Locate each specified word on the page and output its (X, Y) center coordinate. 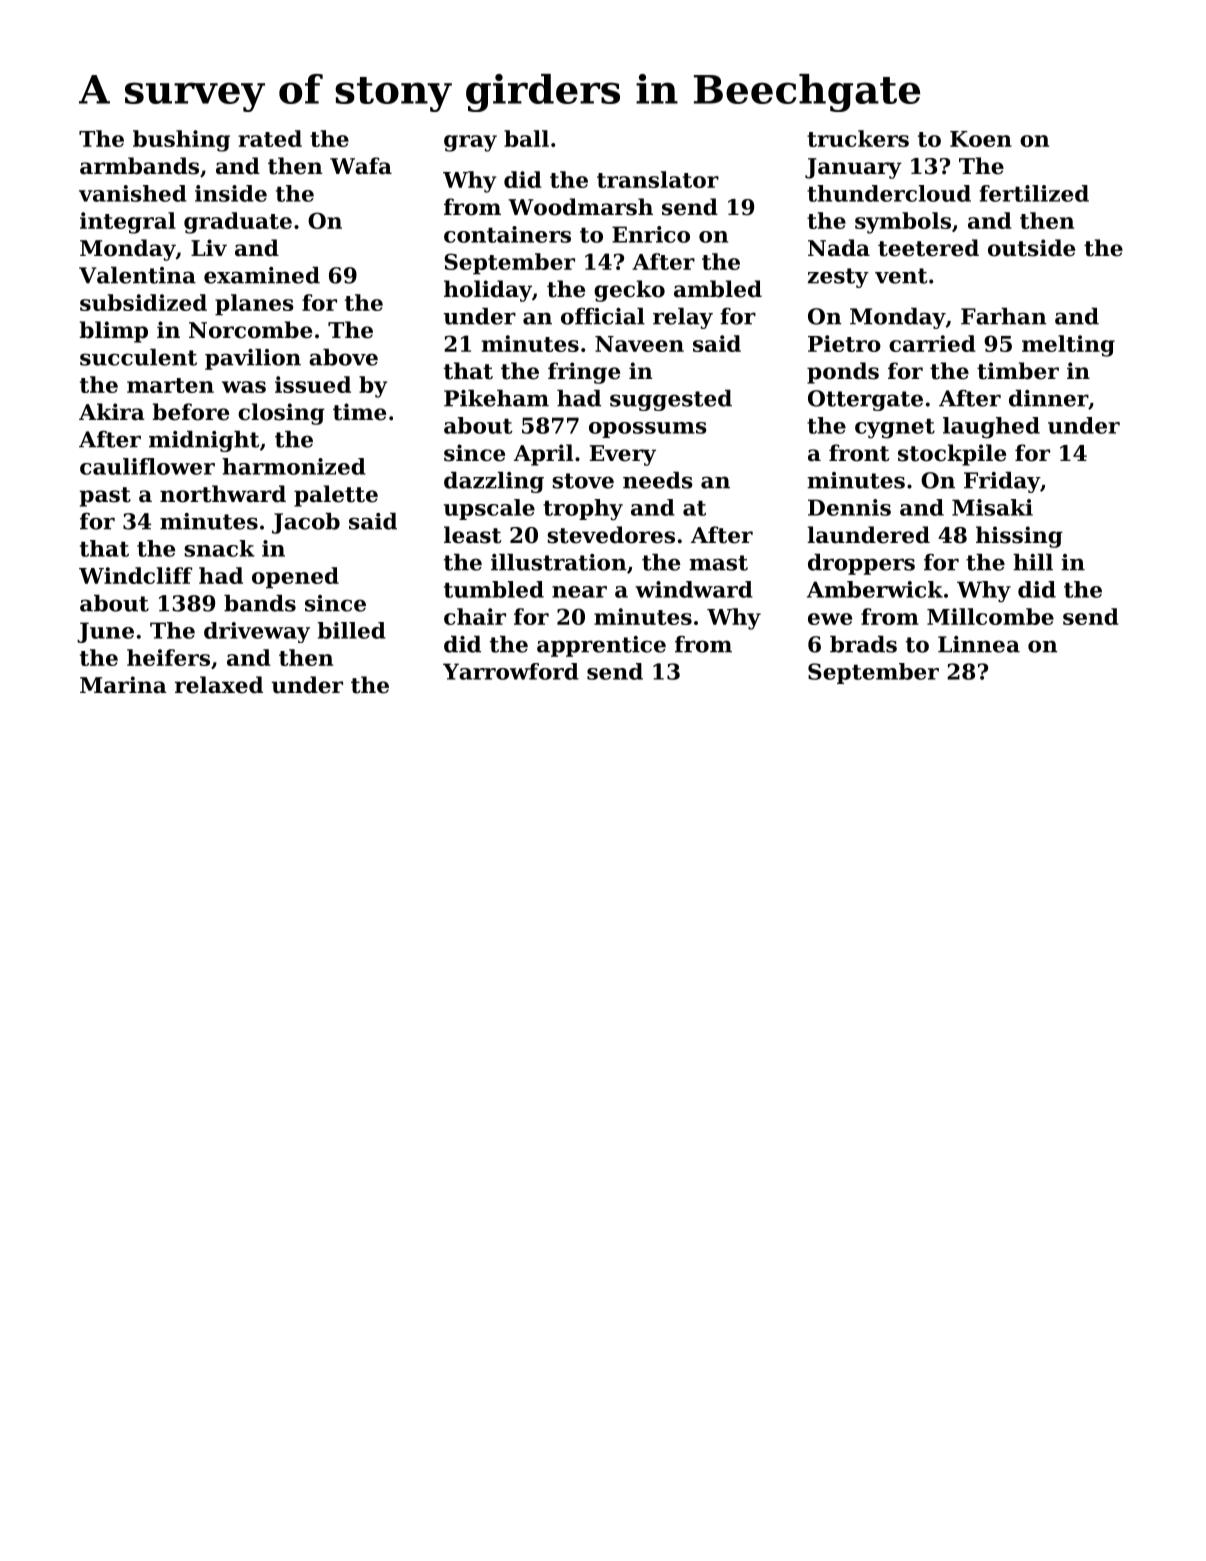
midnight (204, 441)
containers (507, 234)
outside (1031, 248)
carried (932, 343)
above (343, 357)
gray (470, 143)
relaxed (219, 685)
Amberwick (875, 589)
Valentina (137, 275)
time (359, 412)
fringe (584, 373)
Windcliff (135, 575)
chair (475, 616)
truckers (858, 138)
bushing (181, 141)
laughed (991, 428)
